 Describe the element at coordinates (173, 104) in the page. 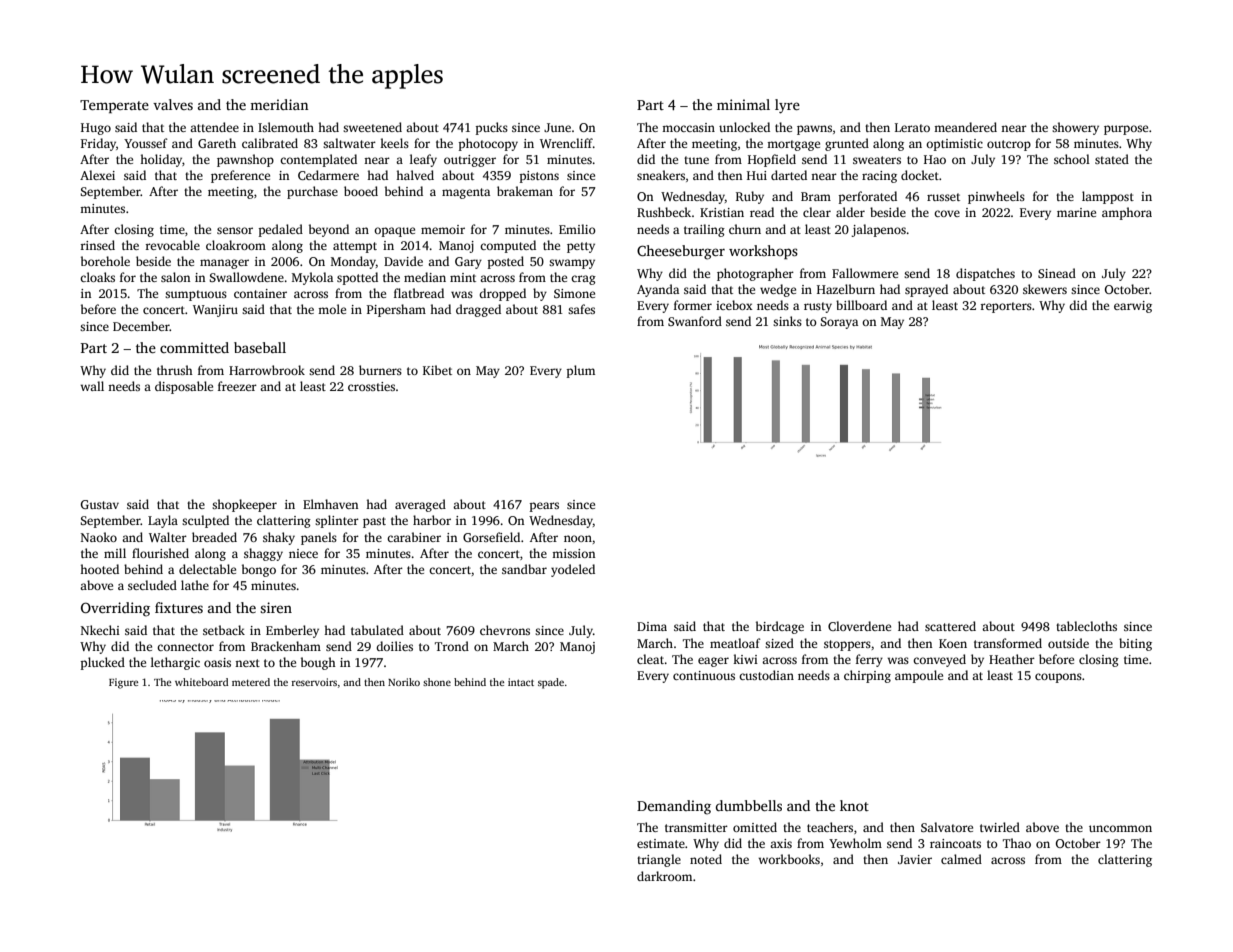

I see `valves` at that location.
